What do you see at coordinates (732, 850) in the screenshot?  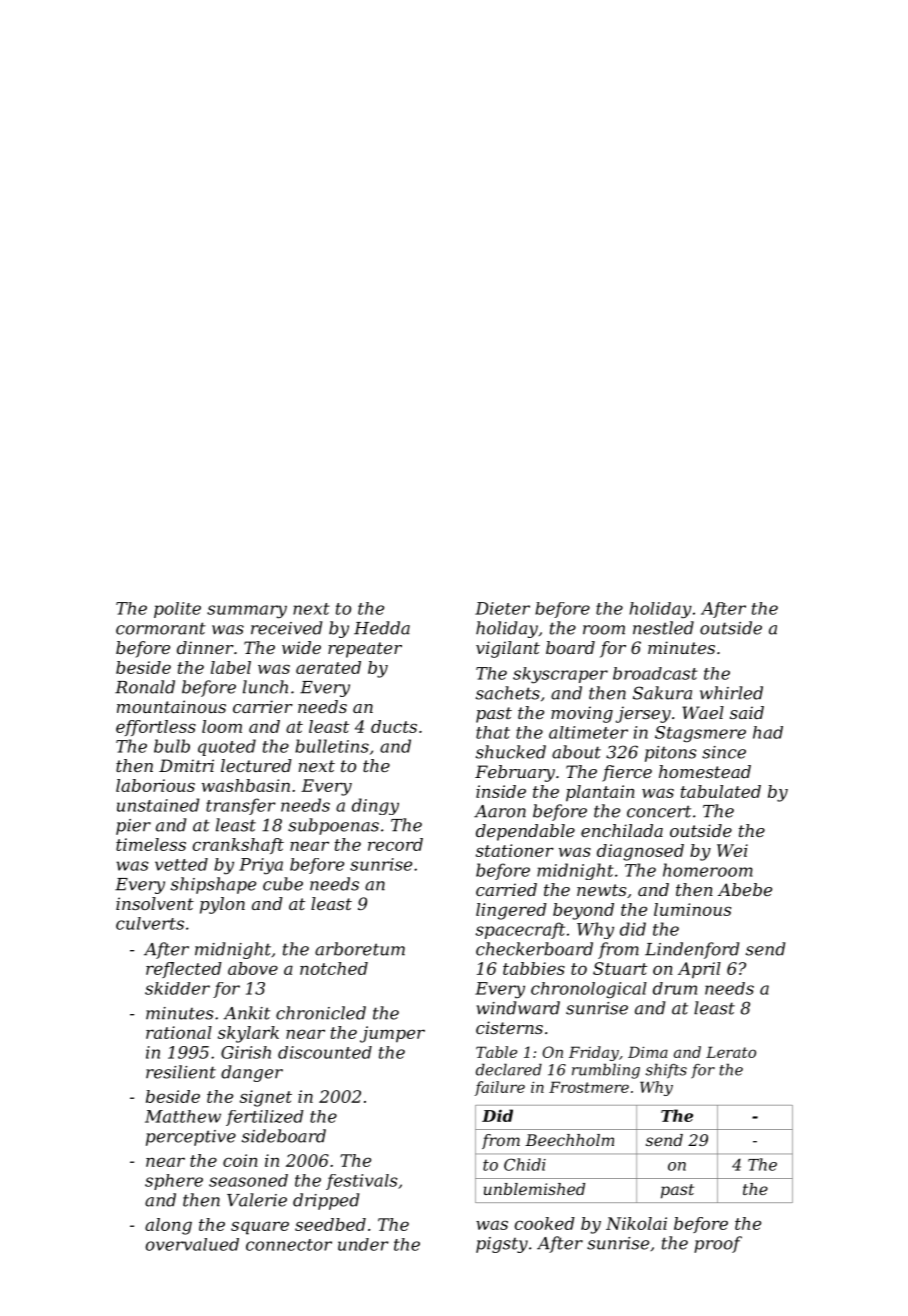 I see `Wei` at bounding box center [732, 850].
